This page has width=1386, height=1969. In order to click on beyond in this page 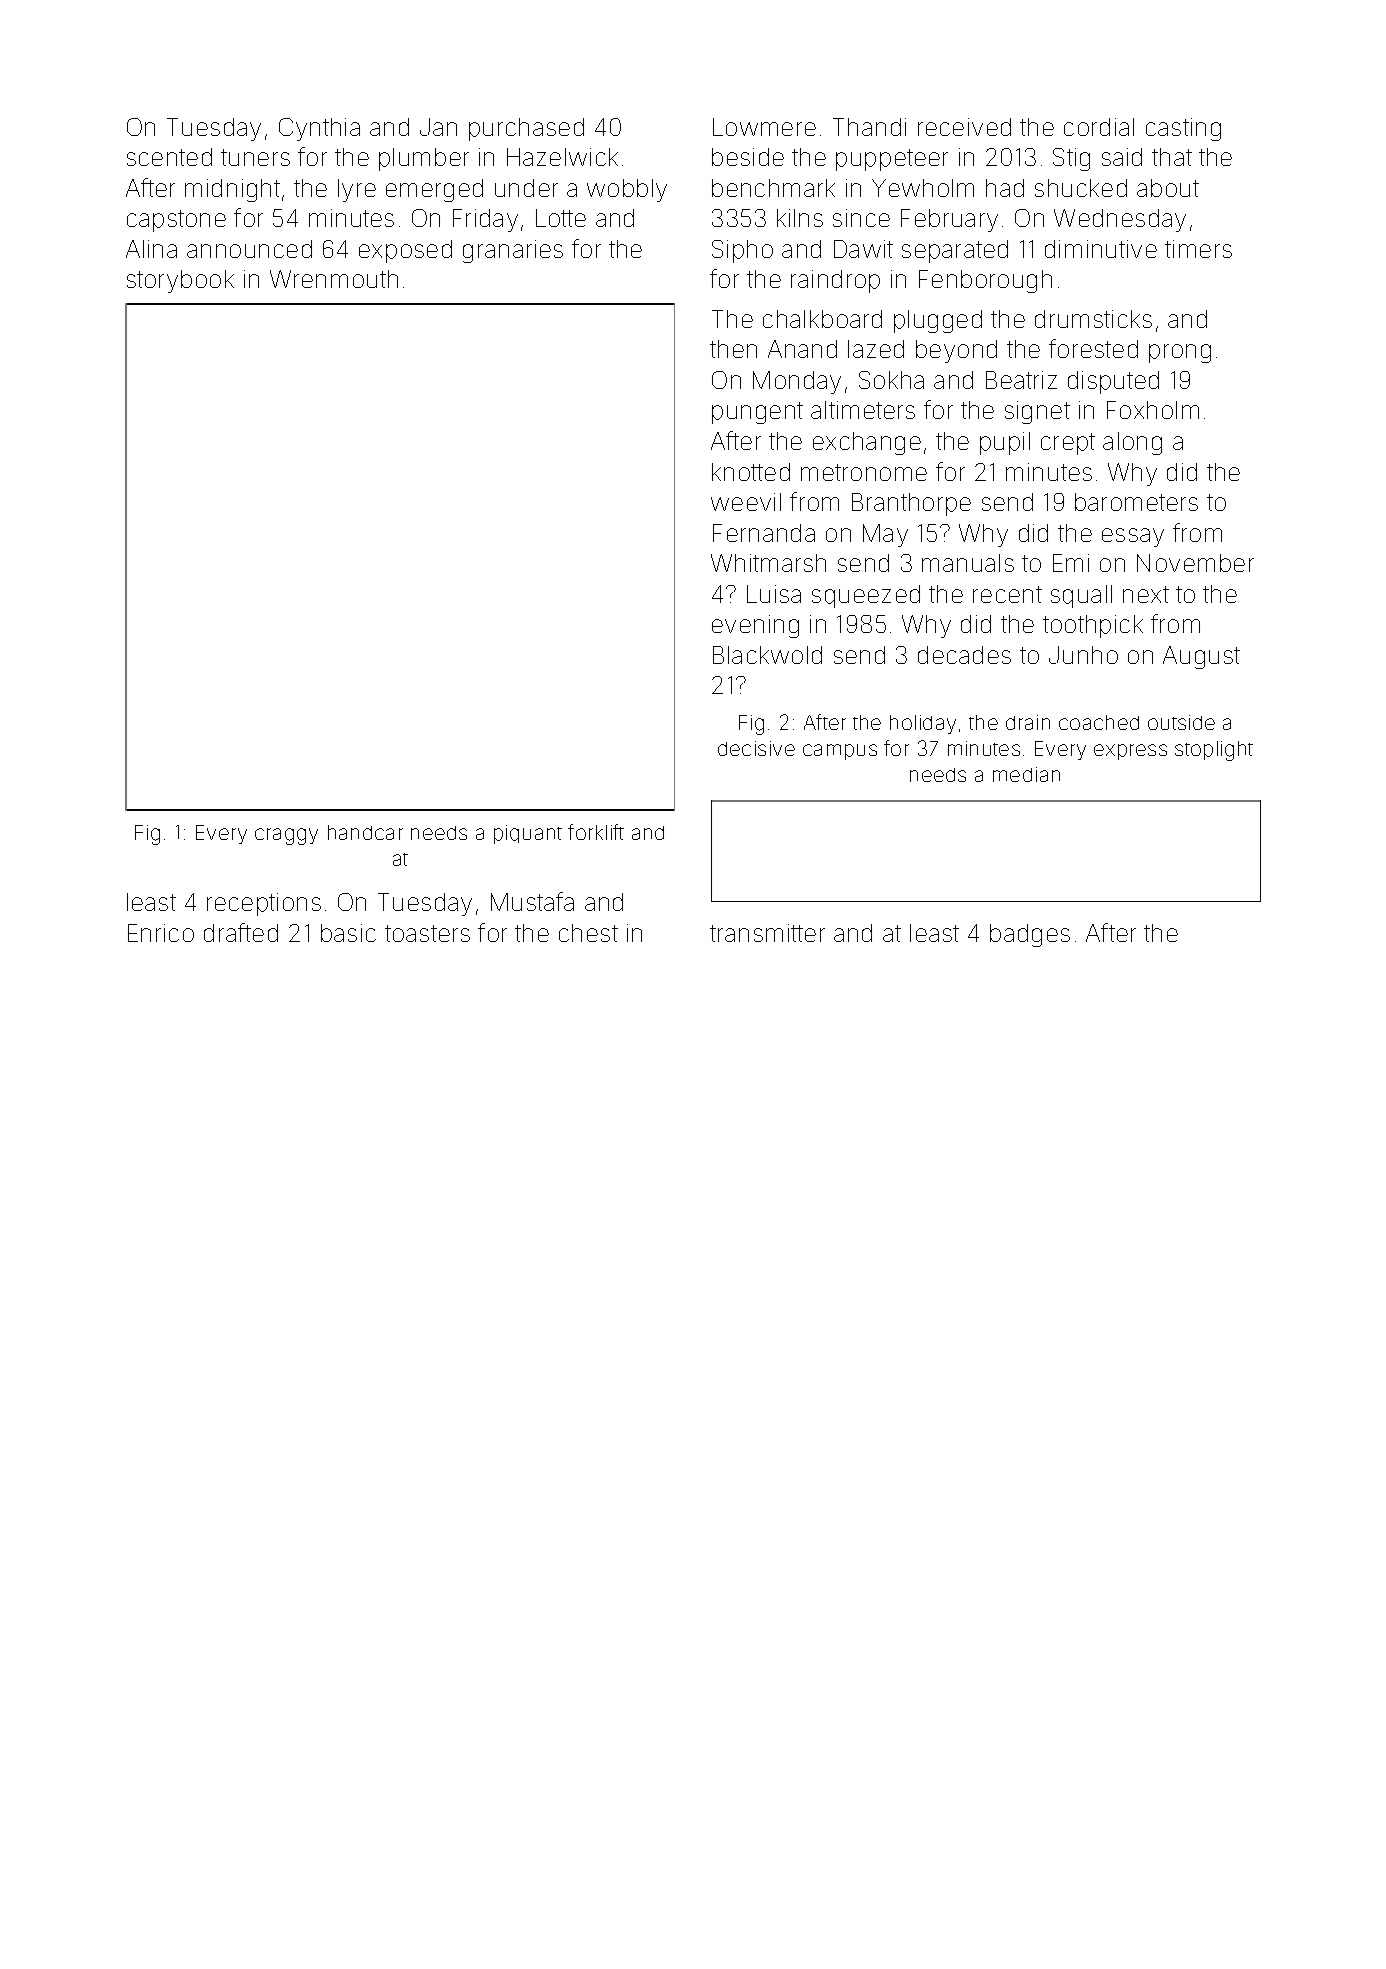, I will do `click(956, 351)`.
